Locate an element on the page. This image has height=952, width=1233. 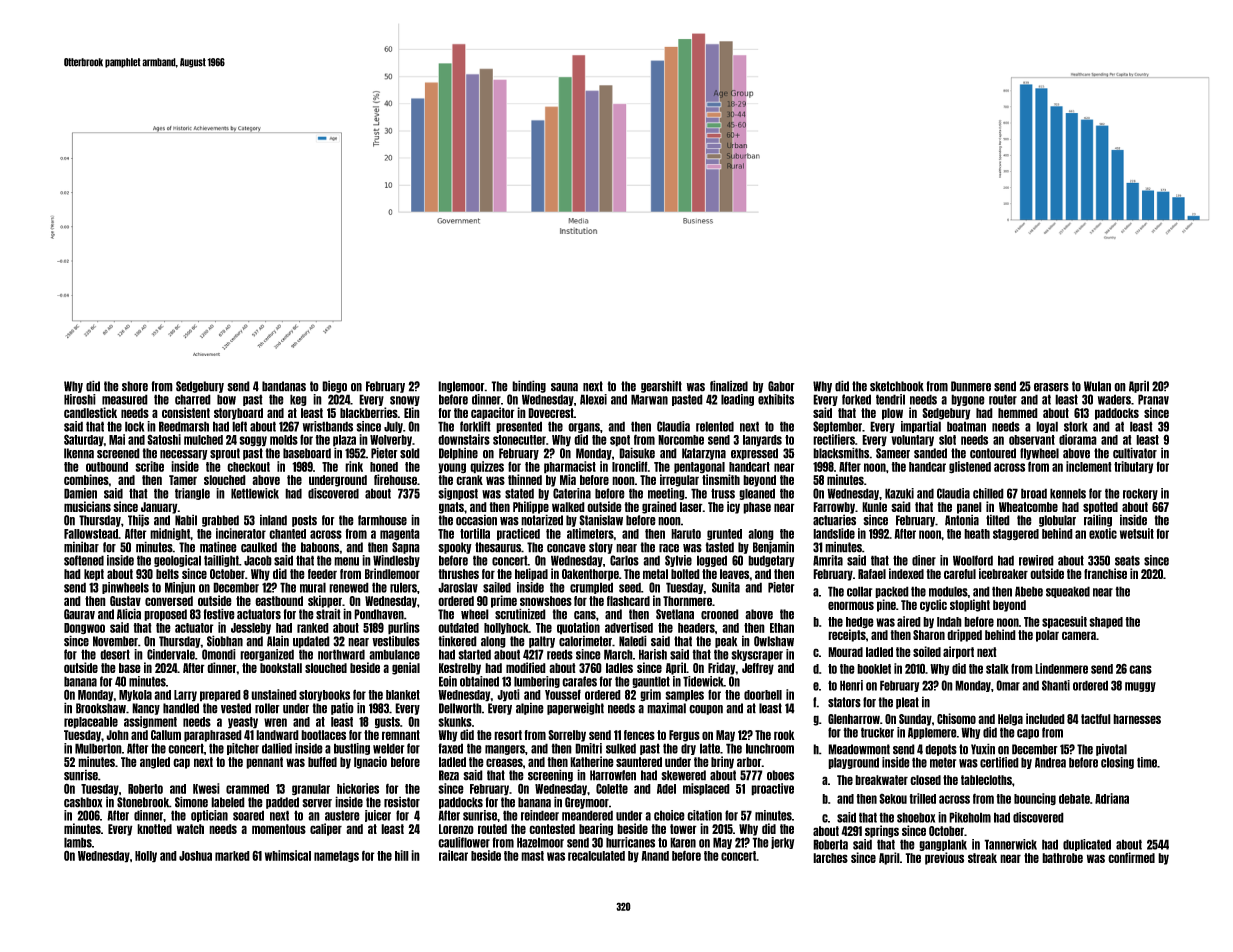
hemmed is located at coordinates (1018, 413).
